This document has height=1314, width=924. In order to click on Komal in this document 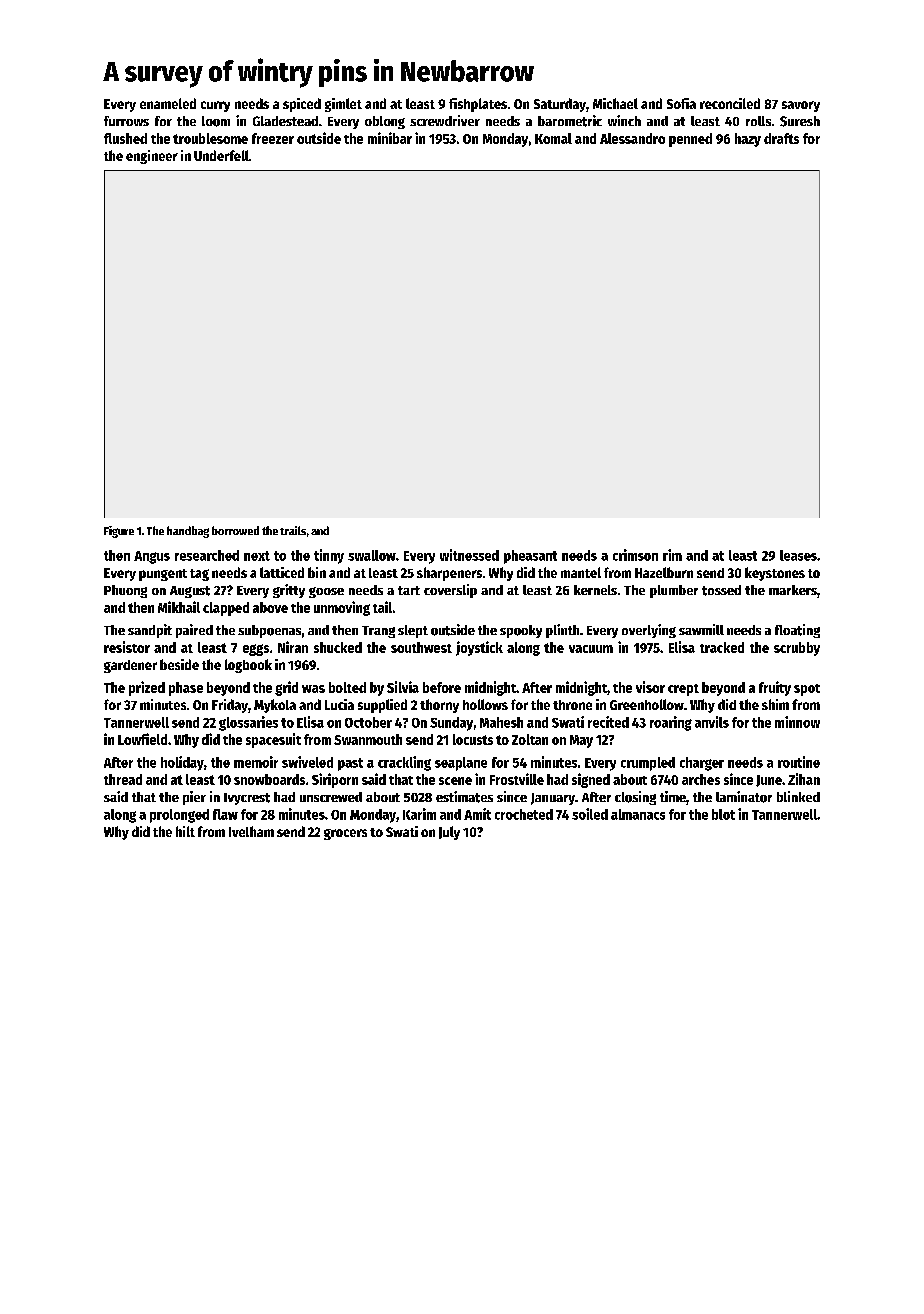, I will do `click(553, 138)`.
